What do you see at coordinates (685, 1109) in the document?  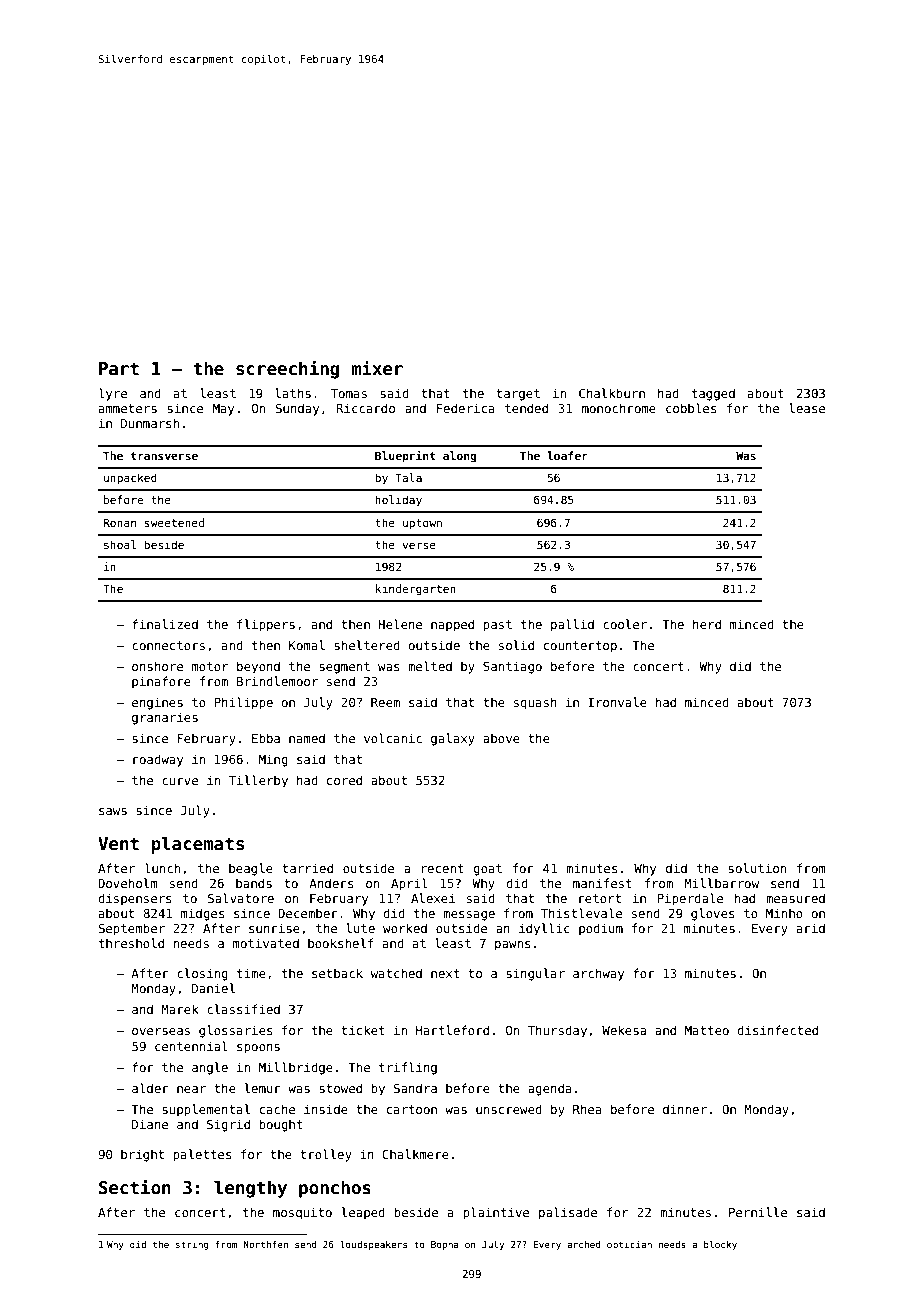 I see `dinner` at bounding box center [685, 1109].
